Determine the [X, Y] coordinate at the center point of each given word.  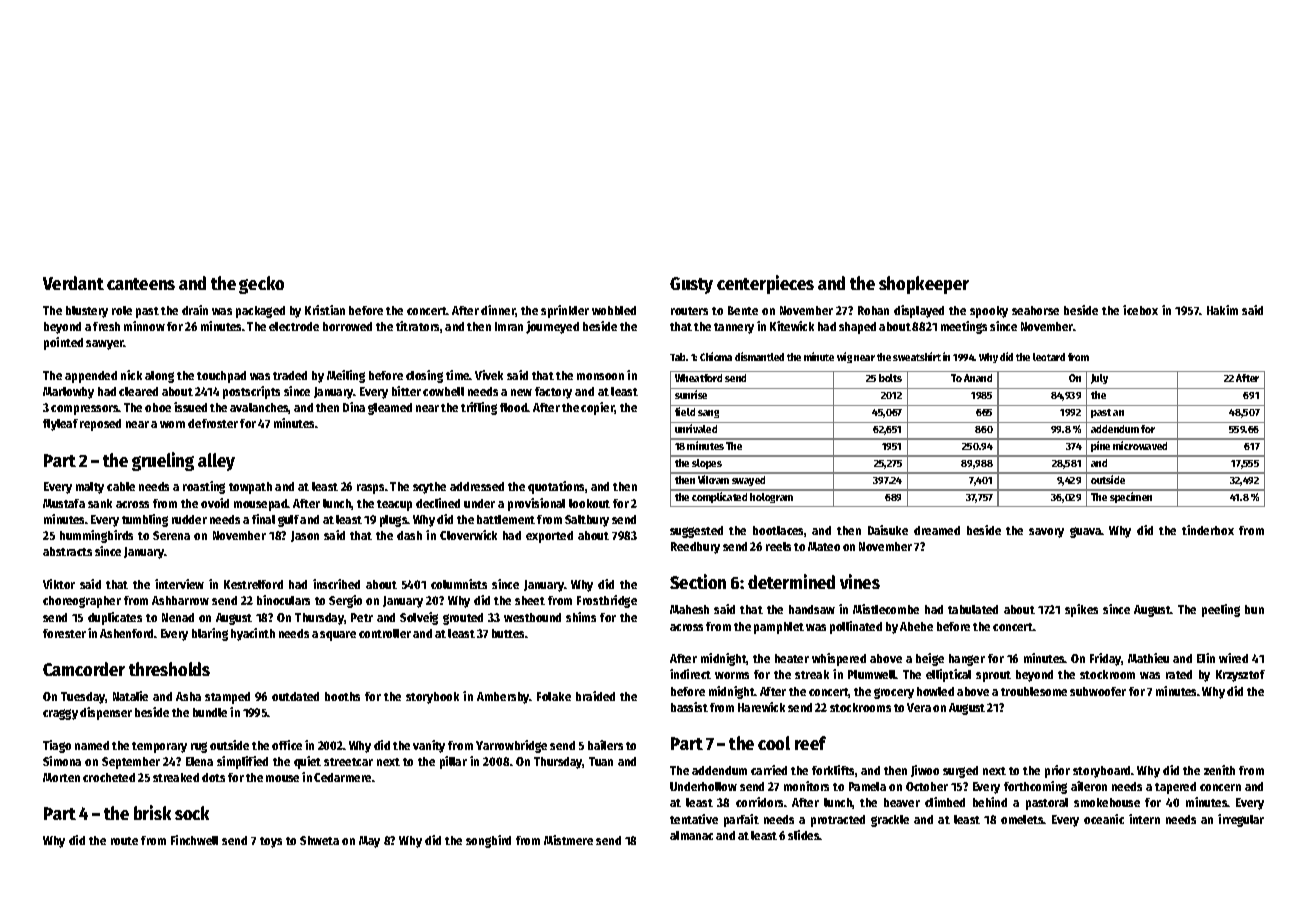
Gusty [691, 285]
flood [514, 407]
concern [1220, 787]
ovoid [215, 503]
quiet [307, 762]
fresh [106, 326]
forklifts [833, 770]
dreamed [937, 530]
